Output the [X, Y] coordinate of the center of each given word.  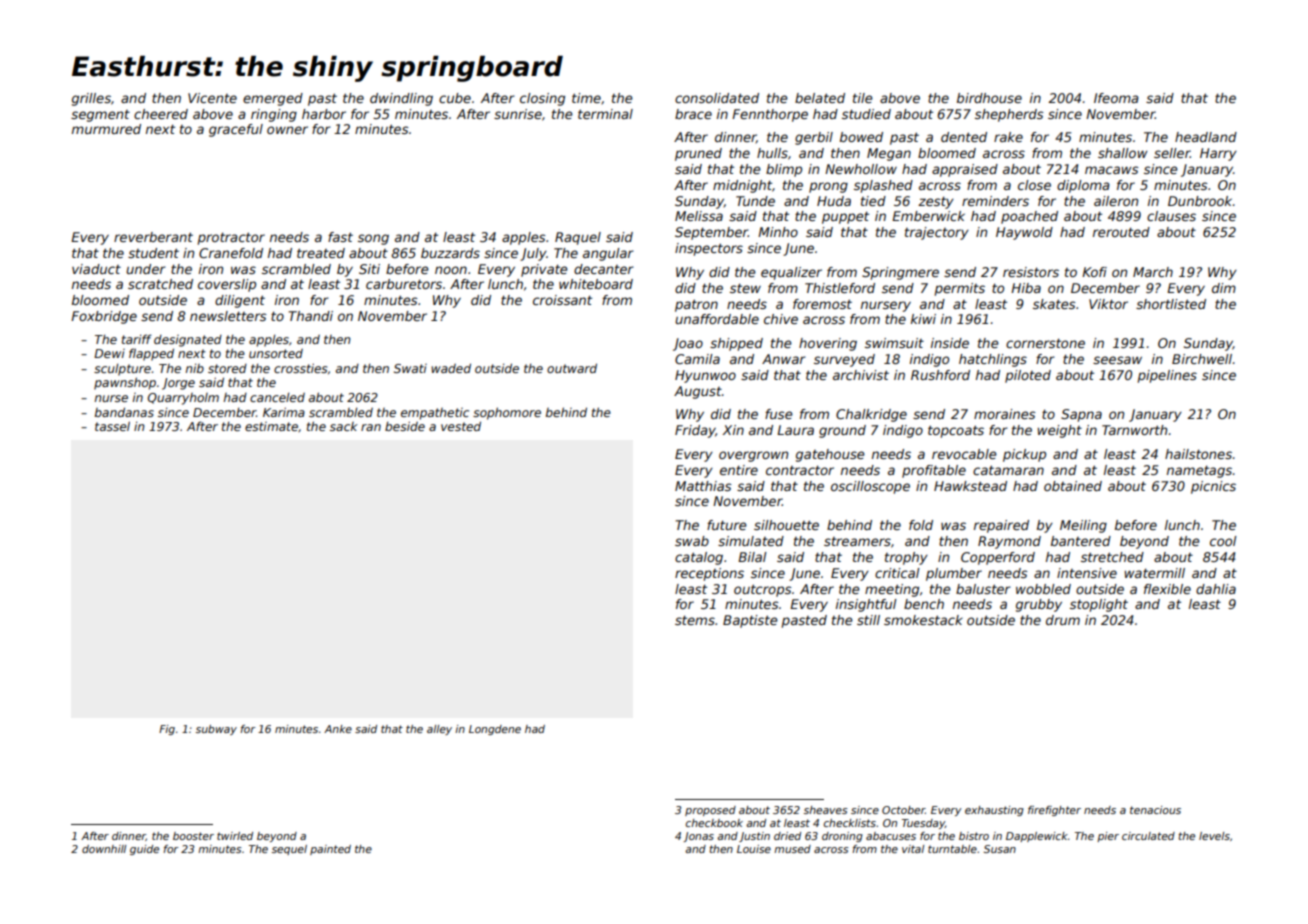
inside [950, 343]
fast [340, 237]
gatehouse [830, 455]
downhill [104, 849]
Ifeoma [1116, 98]
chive [781, 319]
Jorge [178, 384]
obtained [1073, 486]
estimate [271, 426]
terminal [605, 114]
